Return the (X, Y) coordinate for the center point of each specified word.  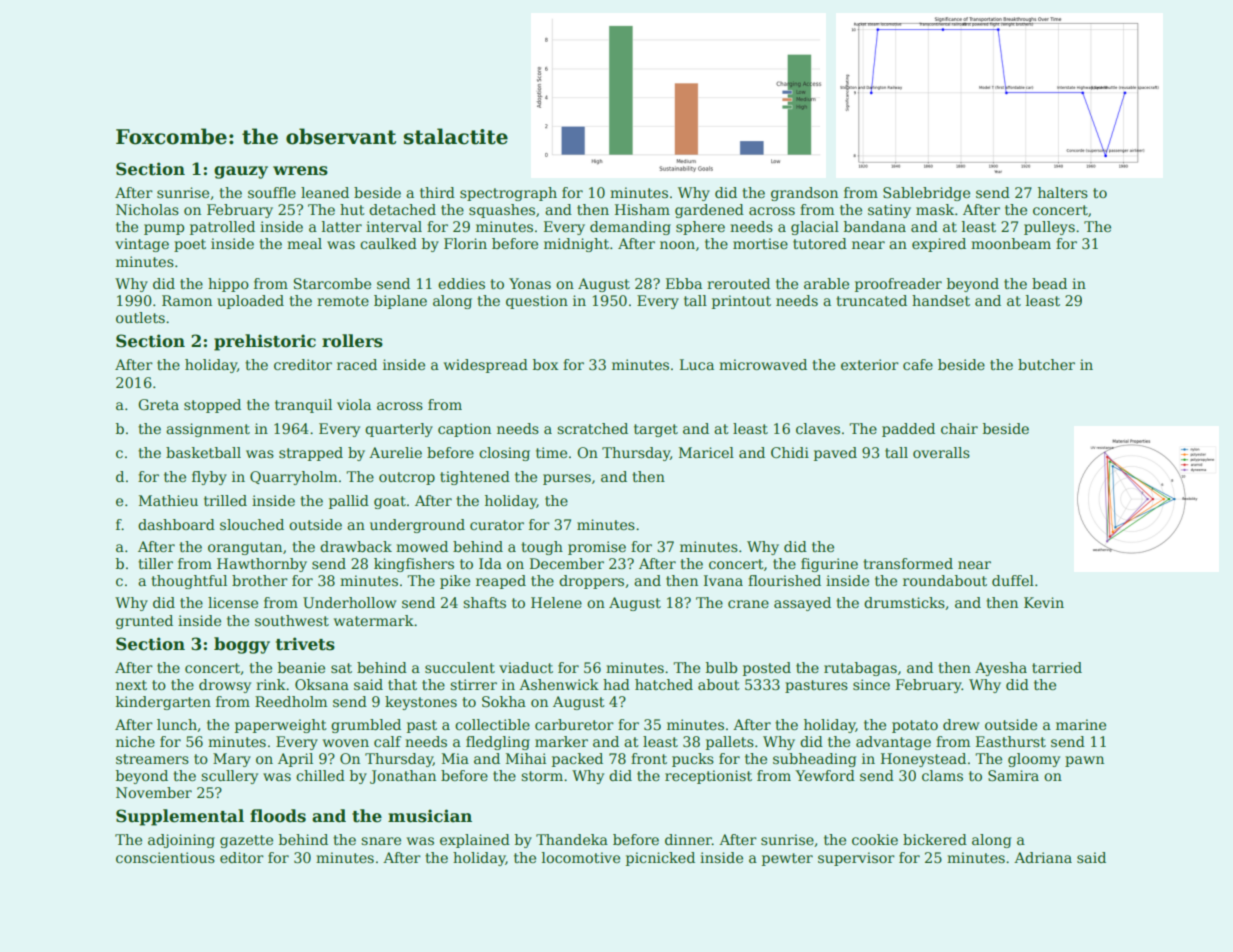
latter (342, 226)
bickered (935, 839)
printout (741, 302)
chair (959, 428)
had (616, 684)
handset (941, 300)
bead (1049, 283)
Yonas (530, 283)
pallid (349, 502)
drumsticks (904, 602)
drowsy (225, 686)
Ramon (187, 300)
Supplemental (180, 817)
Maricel (706, 452)
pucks (693, 760)
